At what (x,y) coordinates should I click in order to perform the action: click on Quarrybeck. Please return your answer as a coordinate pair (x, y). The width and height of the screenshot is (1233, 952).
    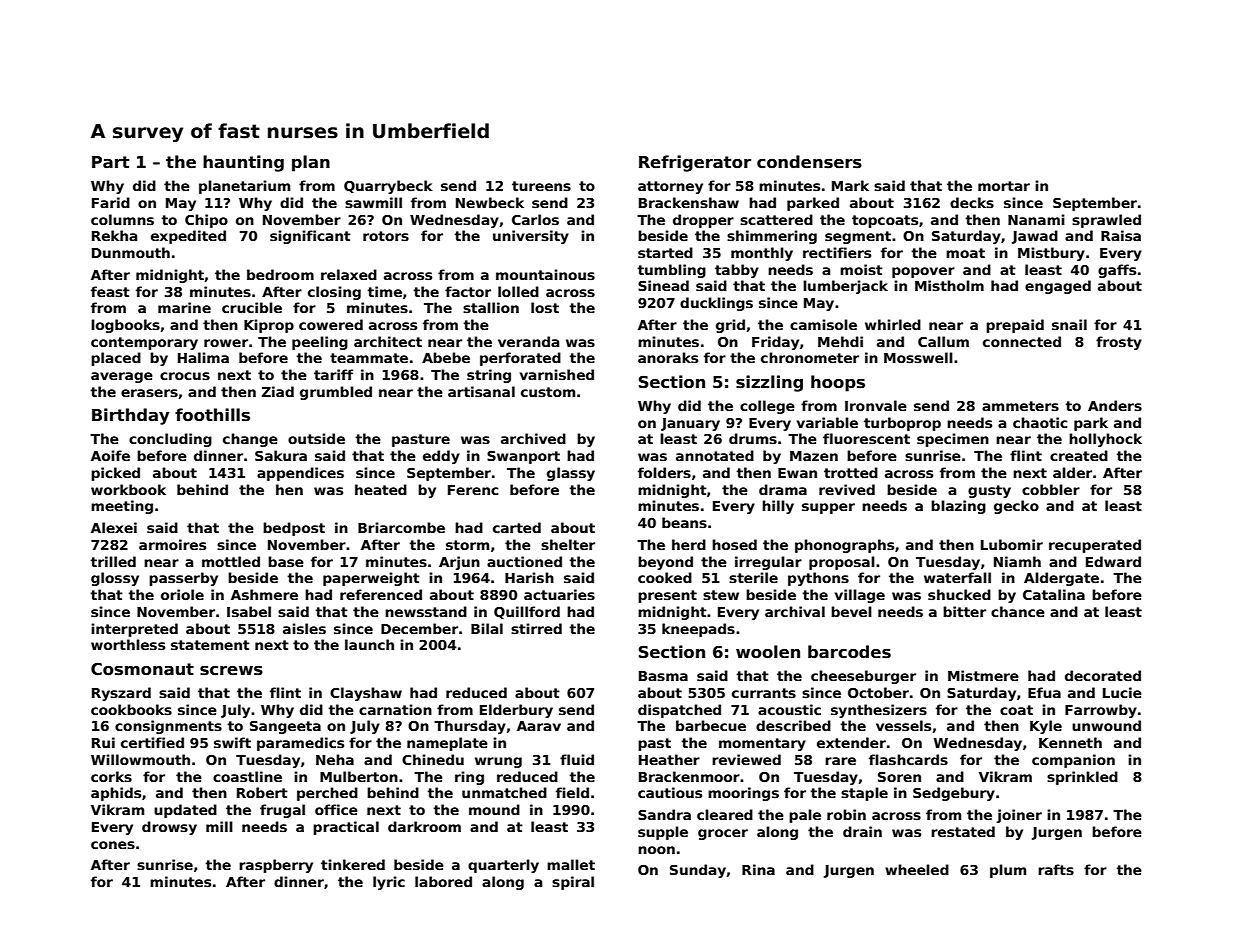
    Looking at the image, I should click on (388, 187).
